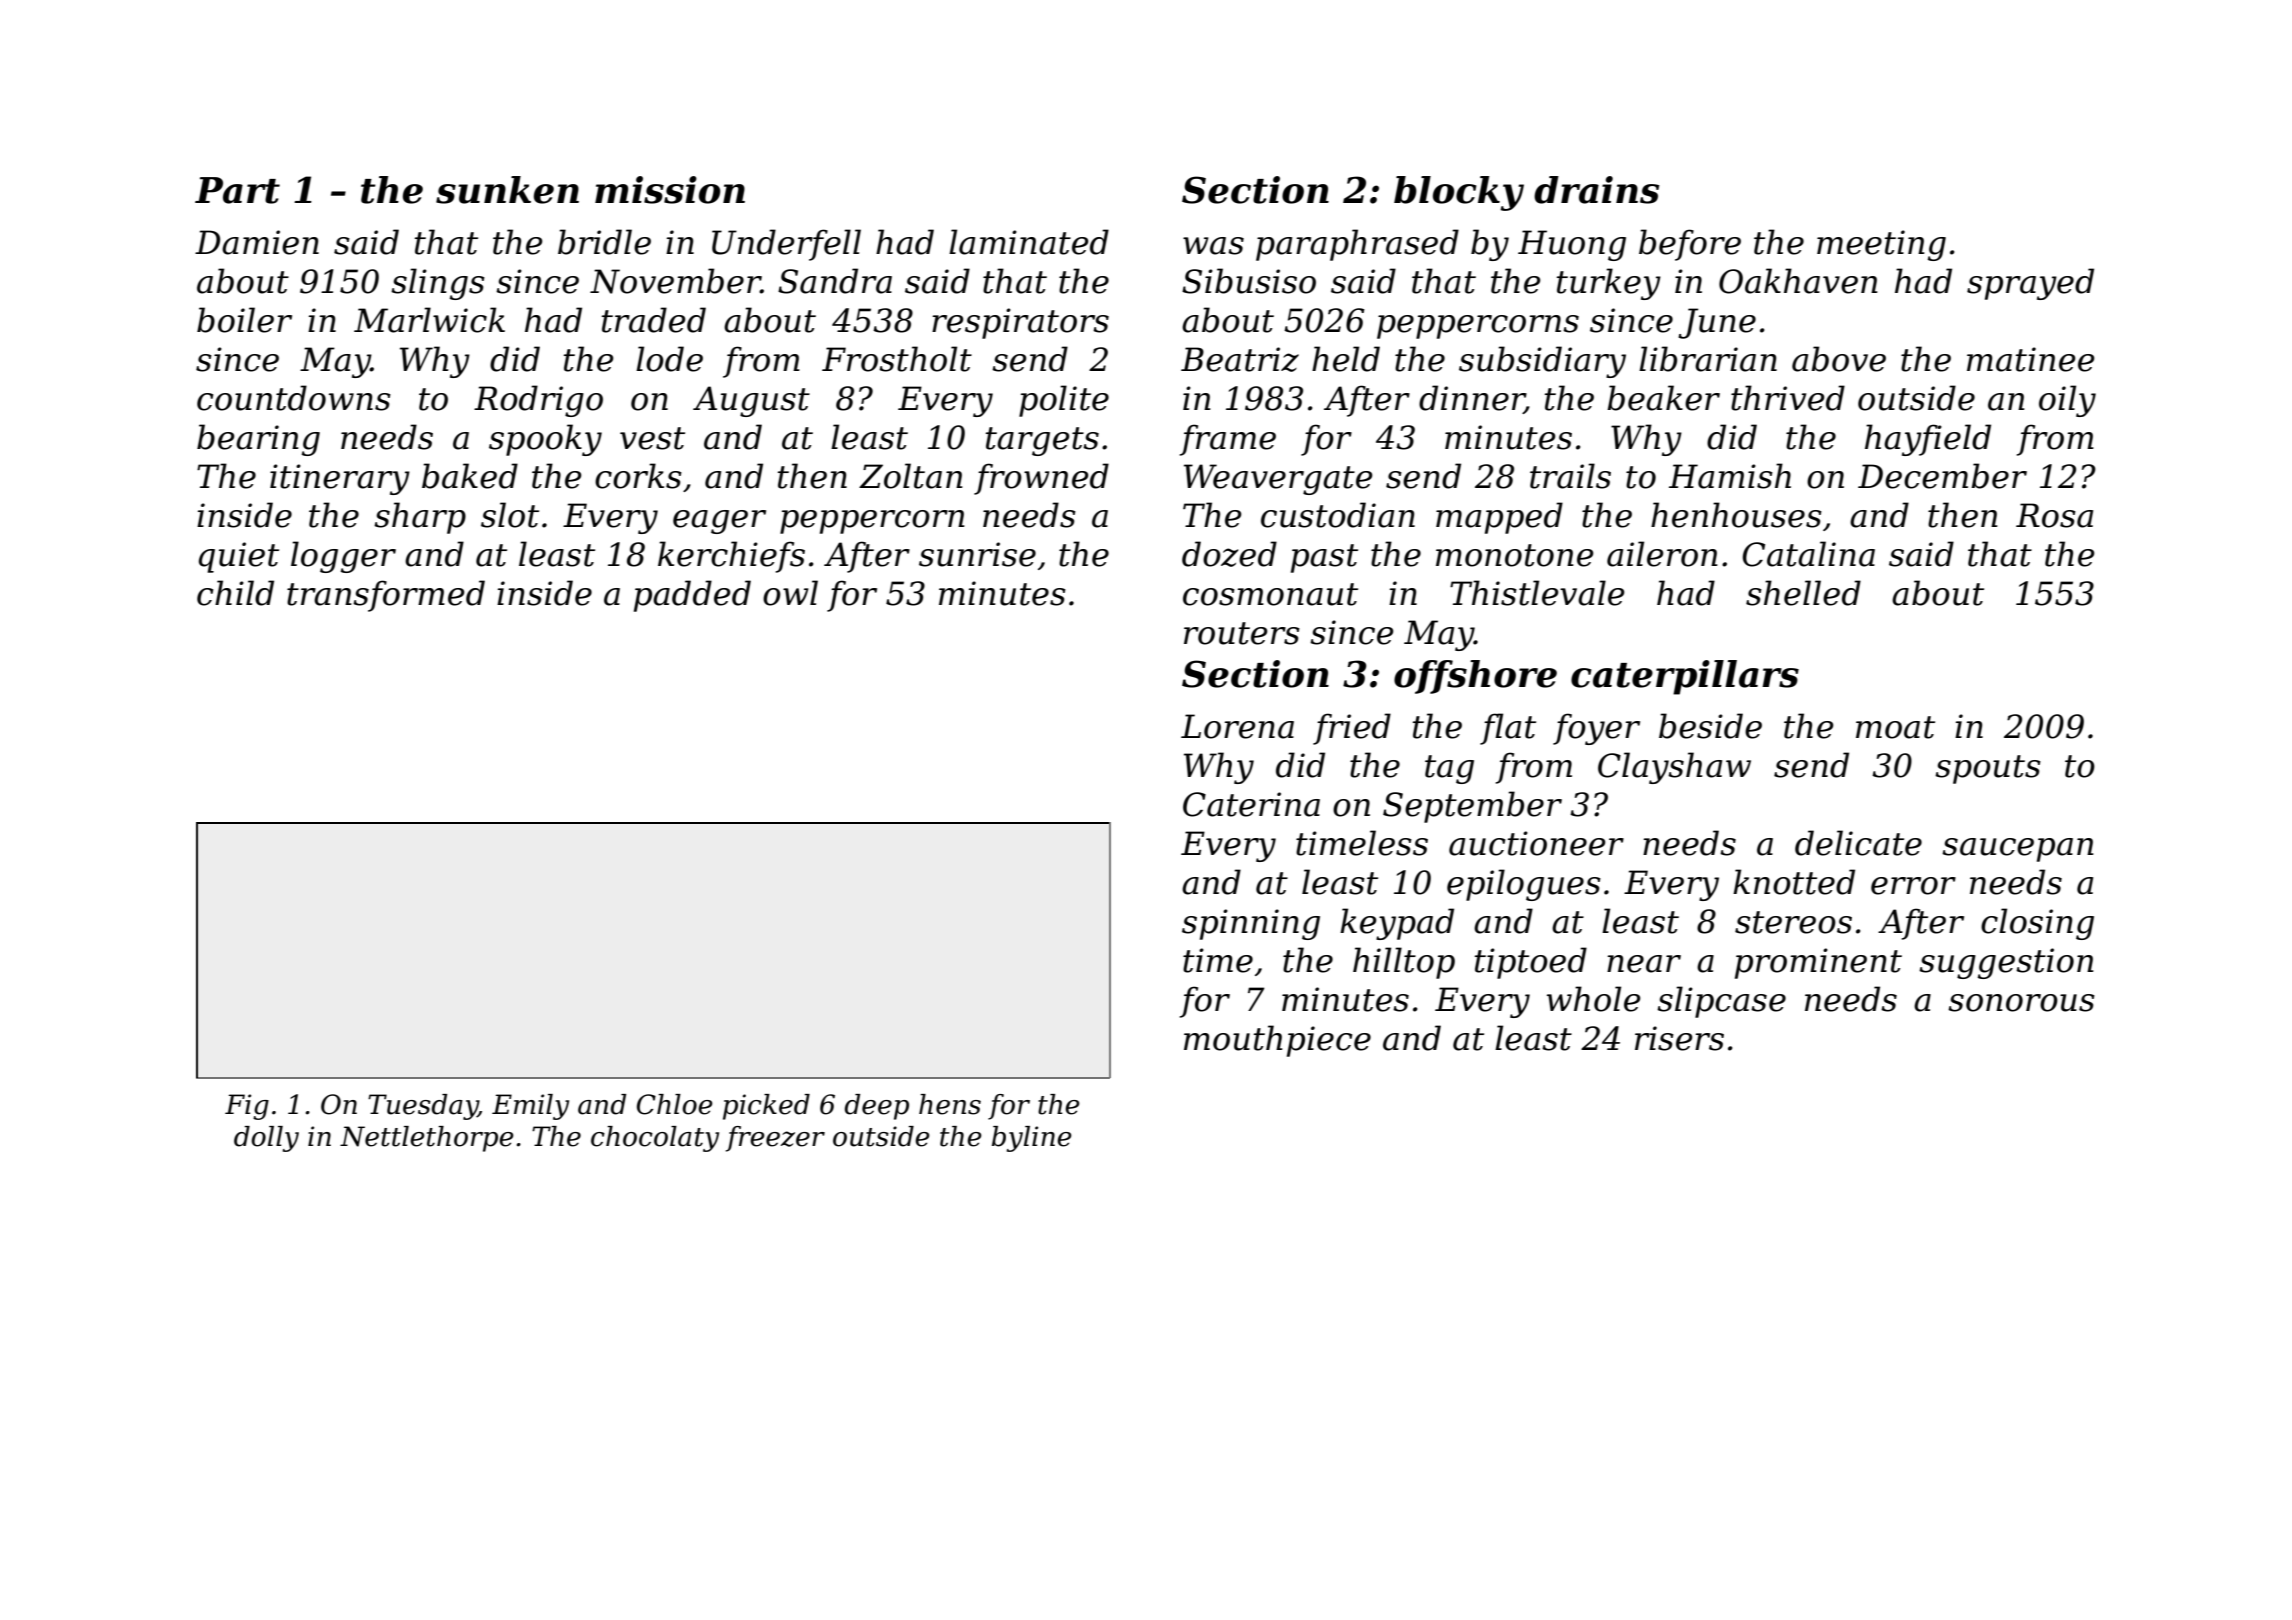 The height and width of the screenshot is (1620, 2292). What do you see at coordinates (2054, 515) in the screenshot?
I see `Rosa` at bounding box center [2054, 515].
